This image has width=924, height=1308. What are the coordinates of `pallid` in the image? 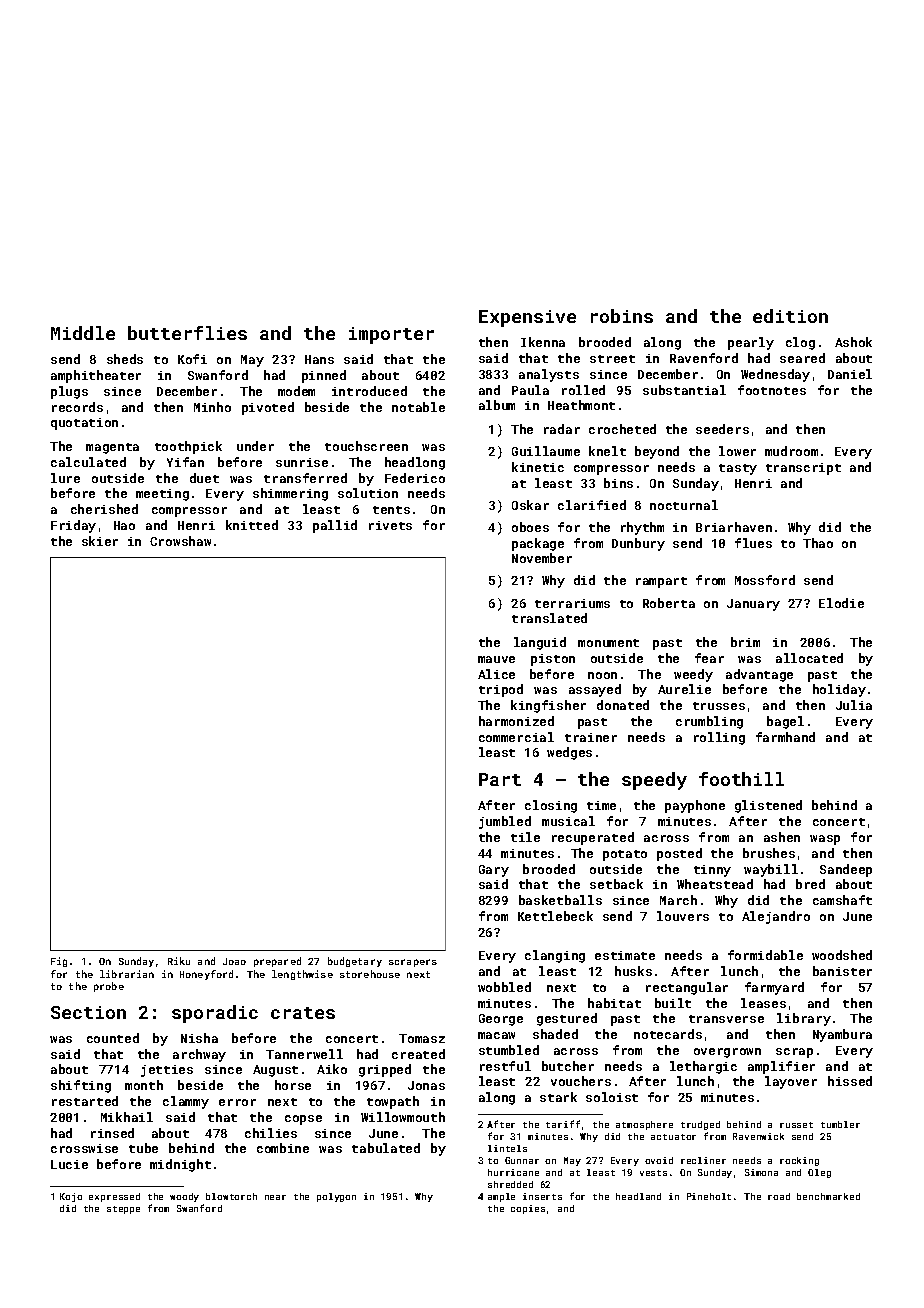 It's located at (335, 526).
